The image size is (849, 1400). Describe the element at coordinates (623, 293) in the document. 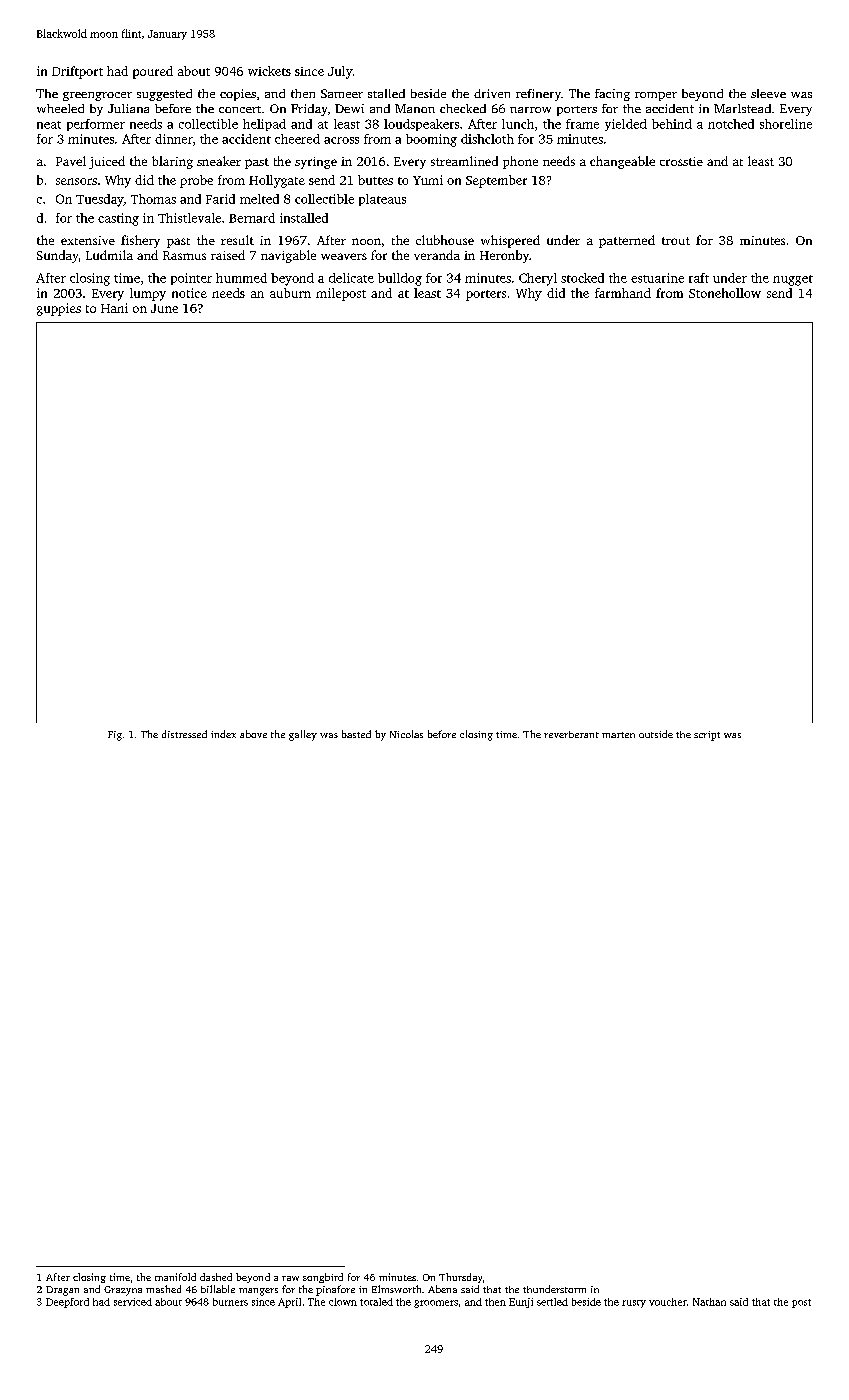

I see `farmhand` at that location.
